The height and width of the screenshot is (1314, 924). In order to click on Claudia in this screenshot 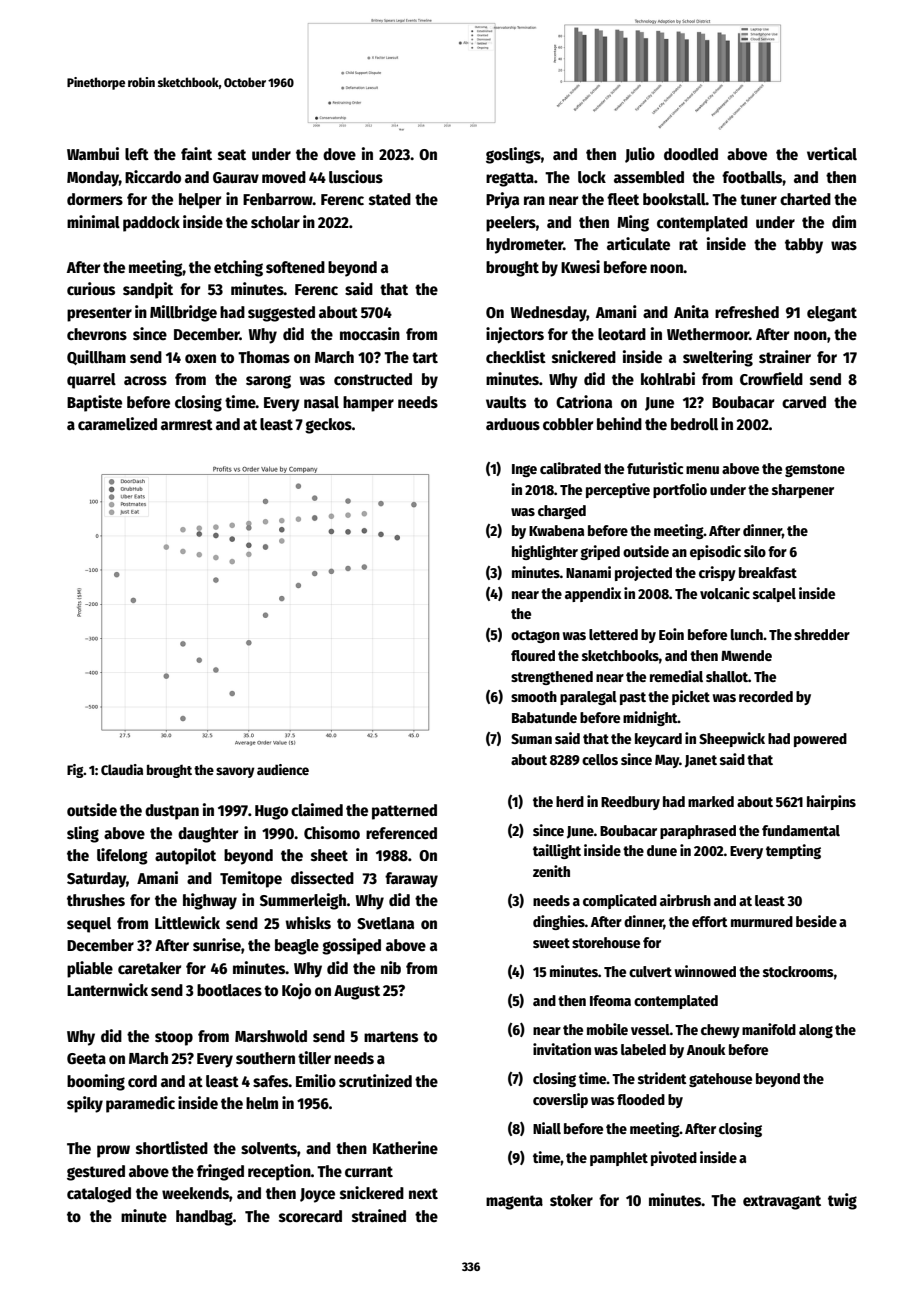, I will do `click(122, 769)`.
